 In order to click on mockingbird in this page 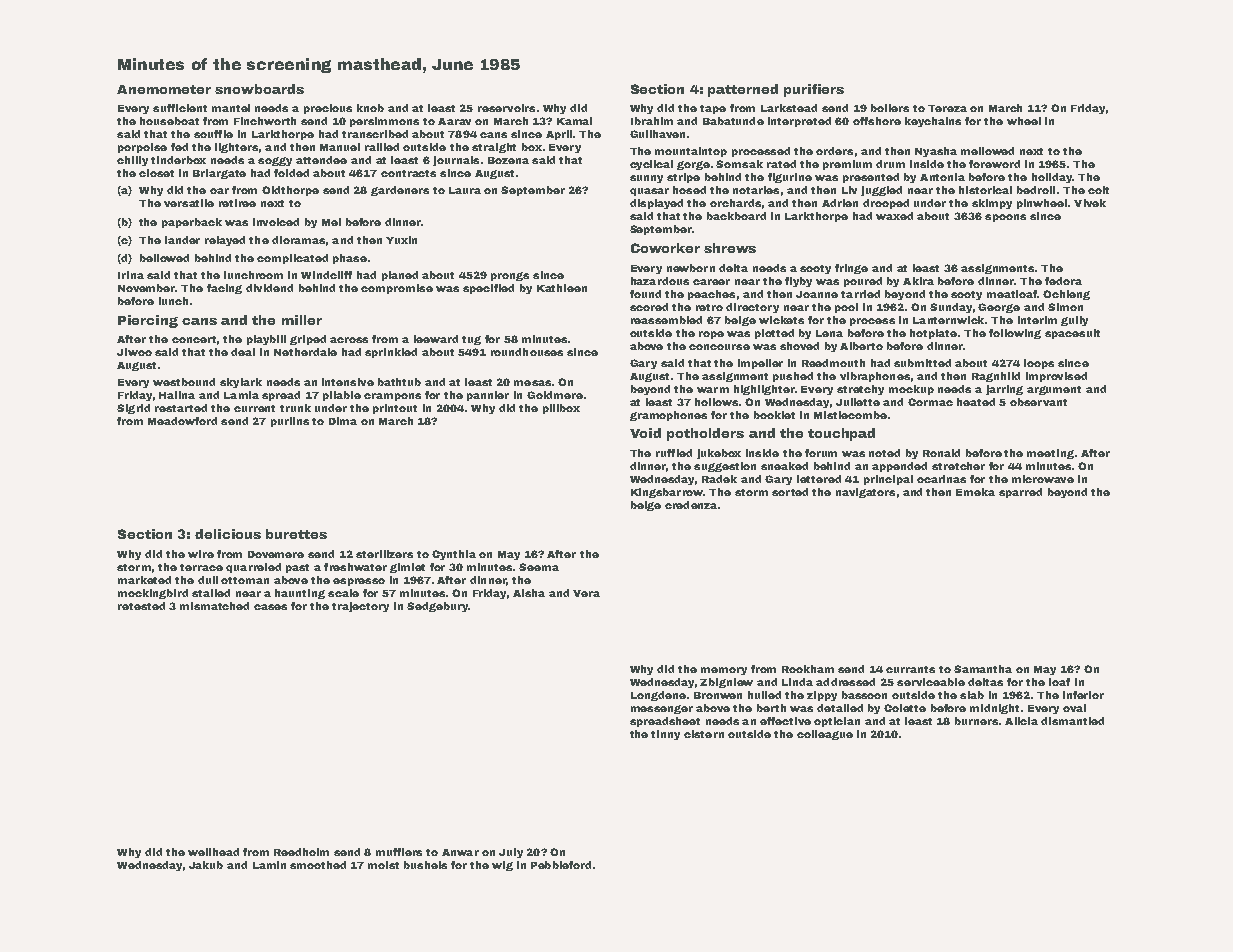, I will do `click(153, 594)`.
